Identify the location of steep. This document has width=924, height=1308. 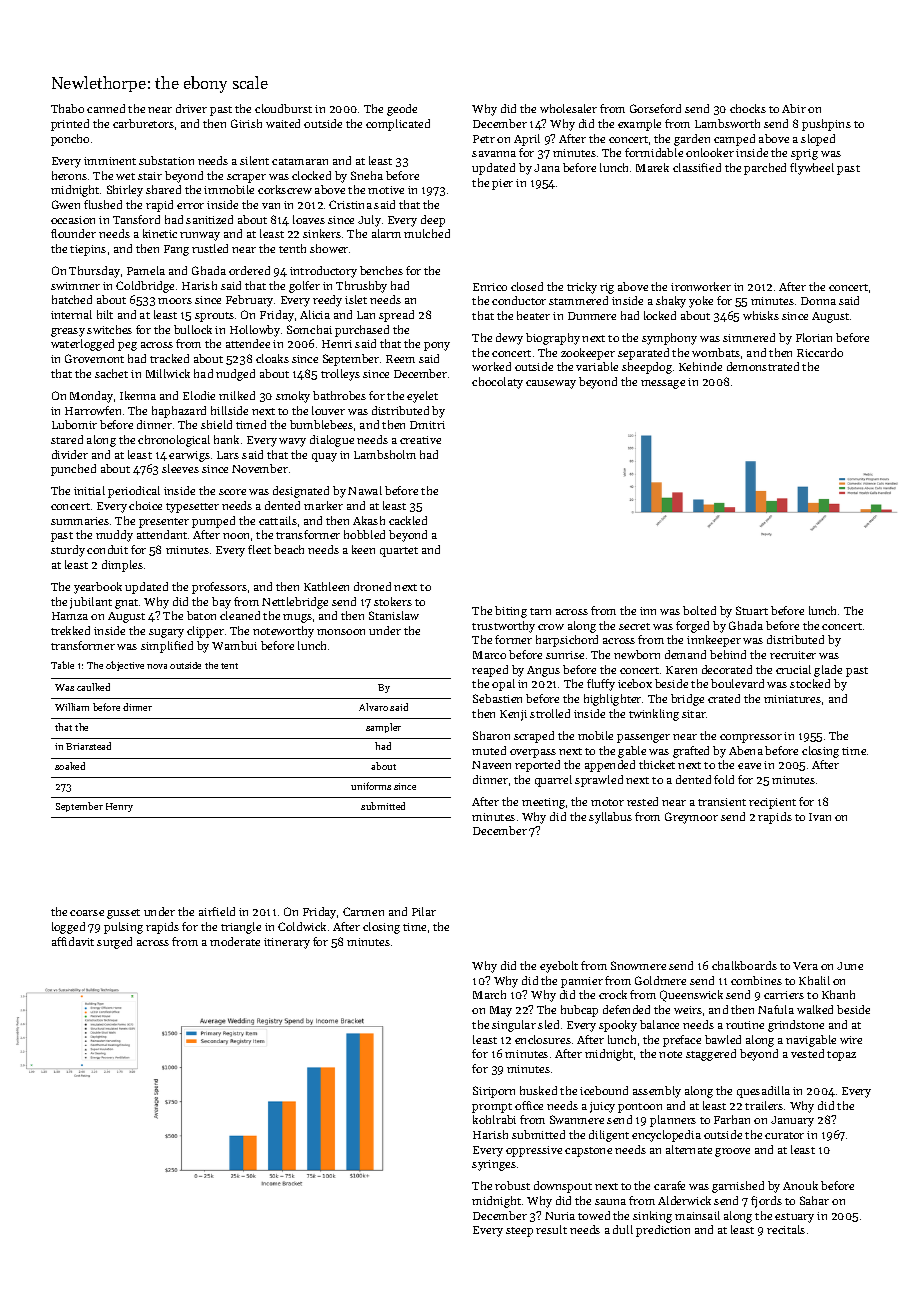
(519, 1232).
